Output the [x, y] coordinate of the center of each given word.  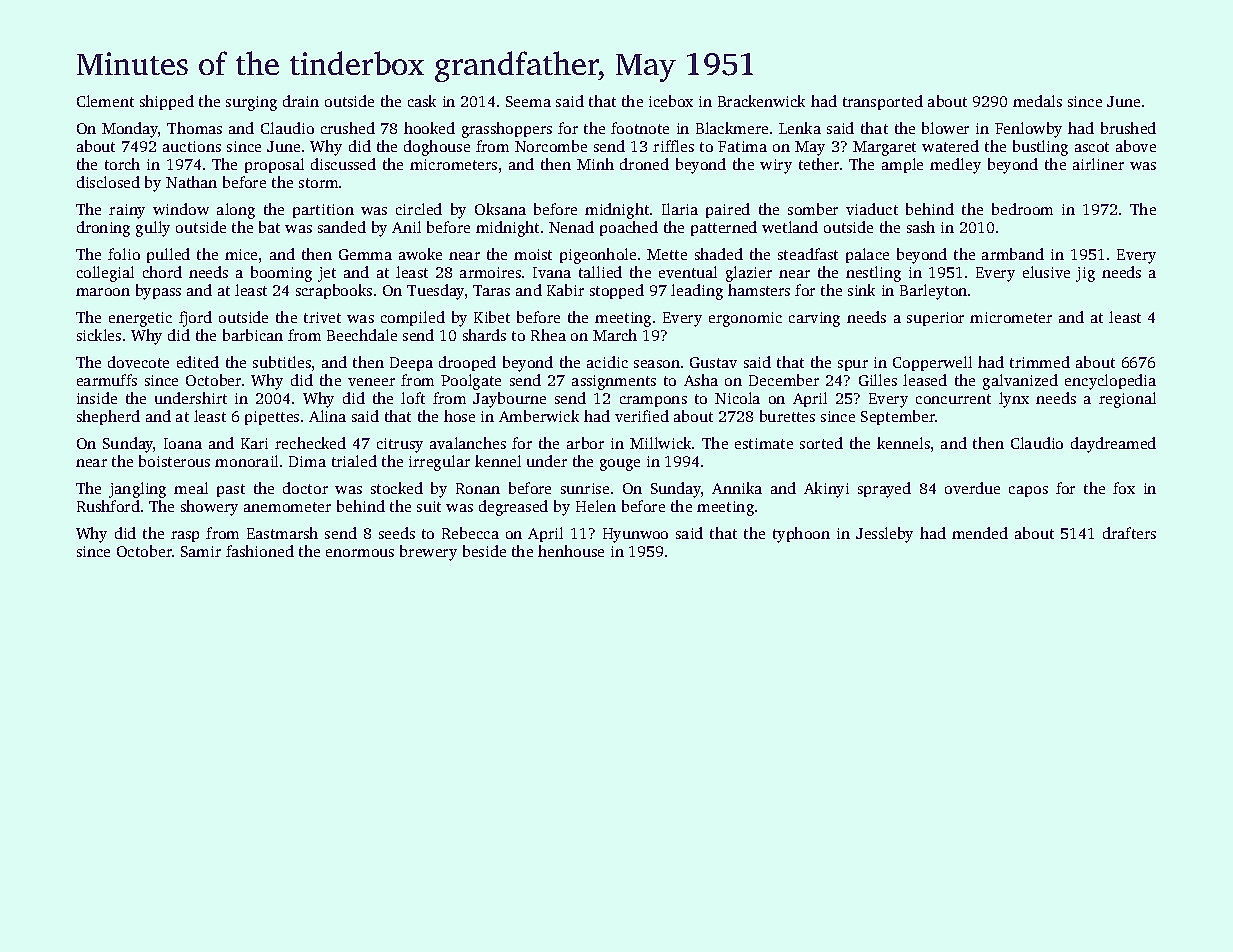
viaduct [872, 209]
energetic [140, 319]
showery [209, 508]
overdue [972, 488]
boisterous [174, 461]
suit [429, 506]
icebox [671, 101]
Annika [737, 488]
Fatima [742, 146]
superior [935, 319]
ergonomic [745, 319]
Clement [105, 101]
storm [318, 183]
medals [1037, 101]
